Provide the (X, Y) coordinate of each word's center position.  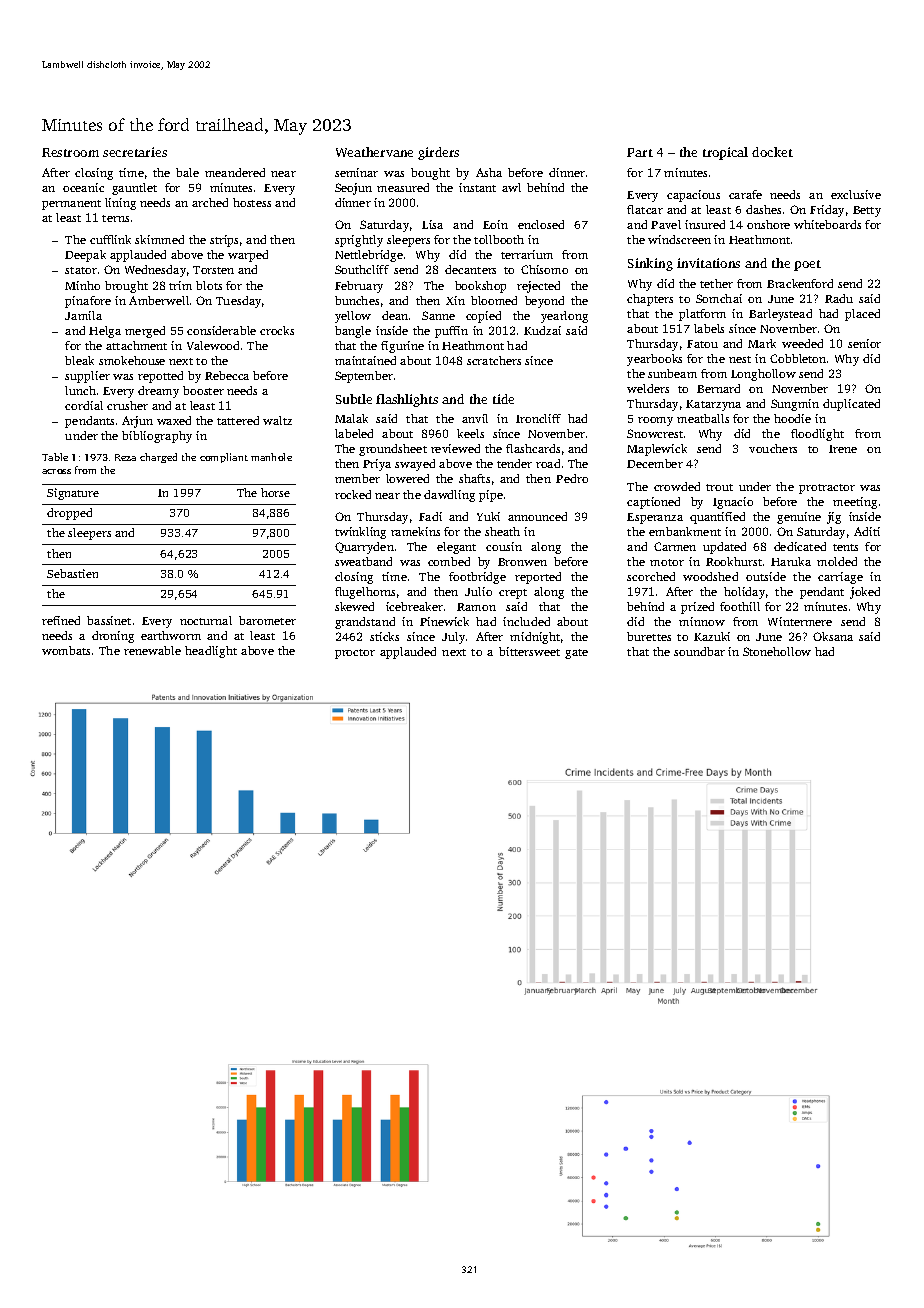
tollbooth (499, 239)
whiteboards (827, 224)
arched (210, 202)
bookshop (480, 287)
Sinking (650, 264)
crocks (277, 330)
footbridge (477, 578)
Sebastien (72, 573)
